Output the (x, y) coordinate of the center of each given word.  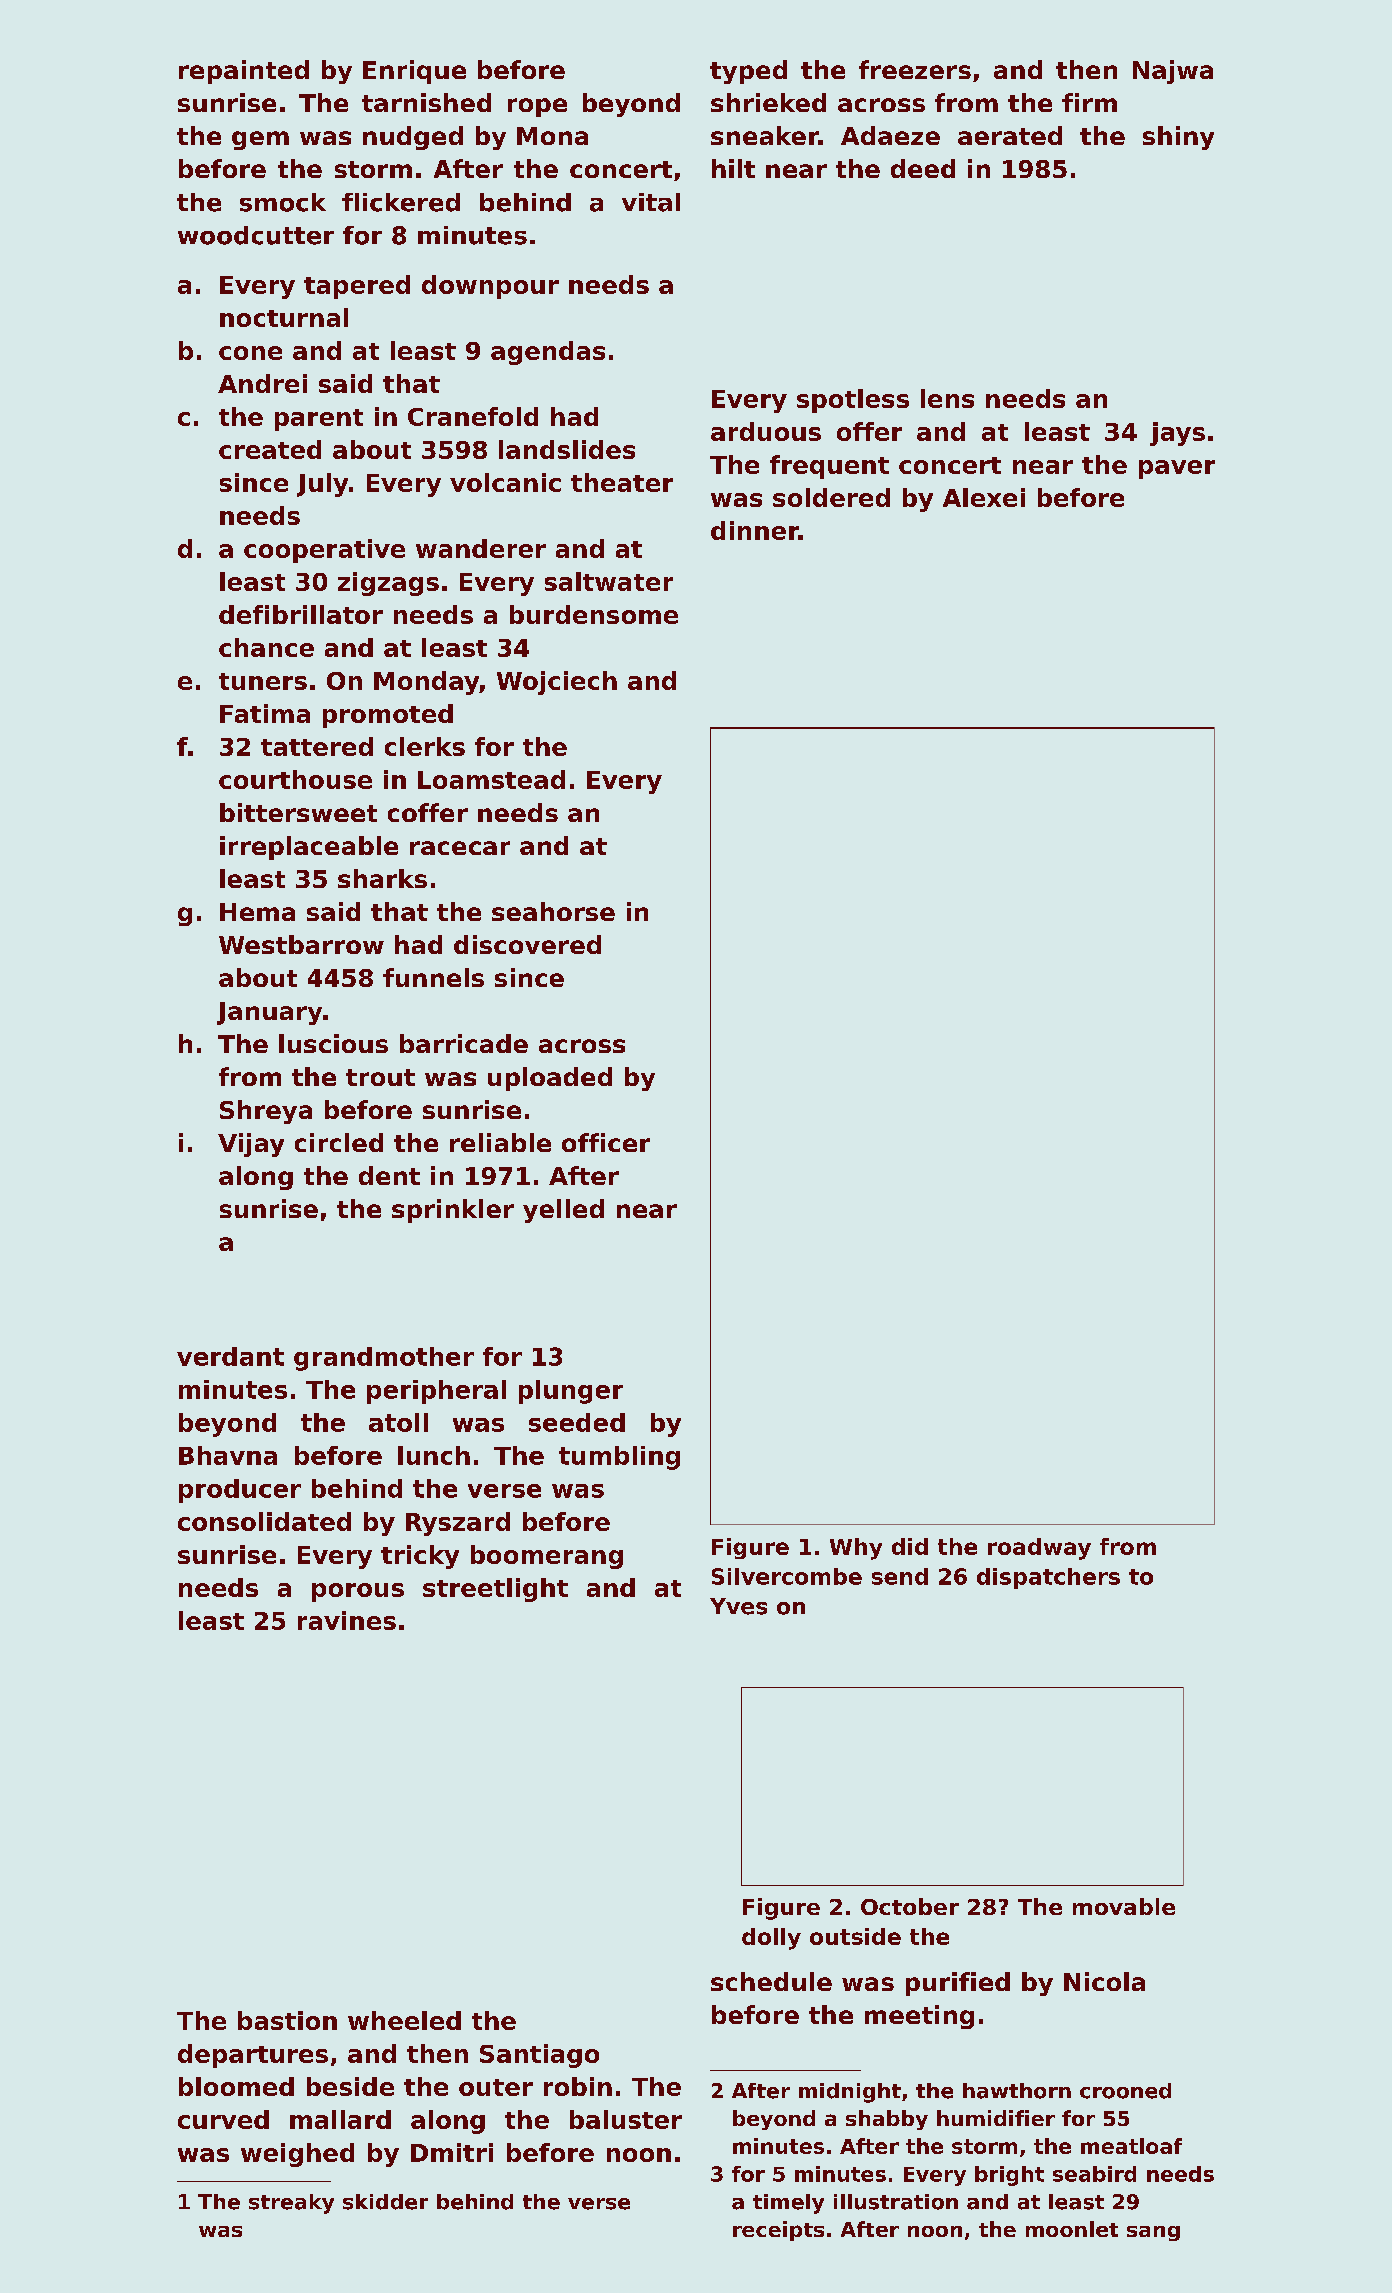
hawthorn (1017, 2091)
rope (537, 107)
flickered (401, 202)
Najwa (1173, 72)
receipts (778, 2231)
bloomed (236, 2086)
